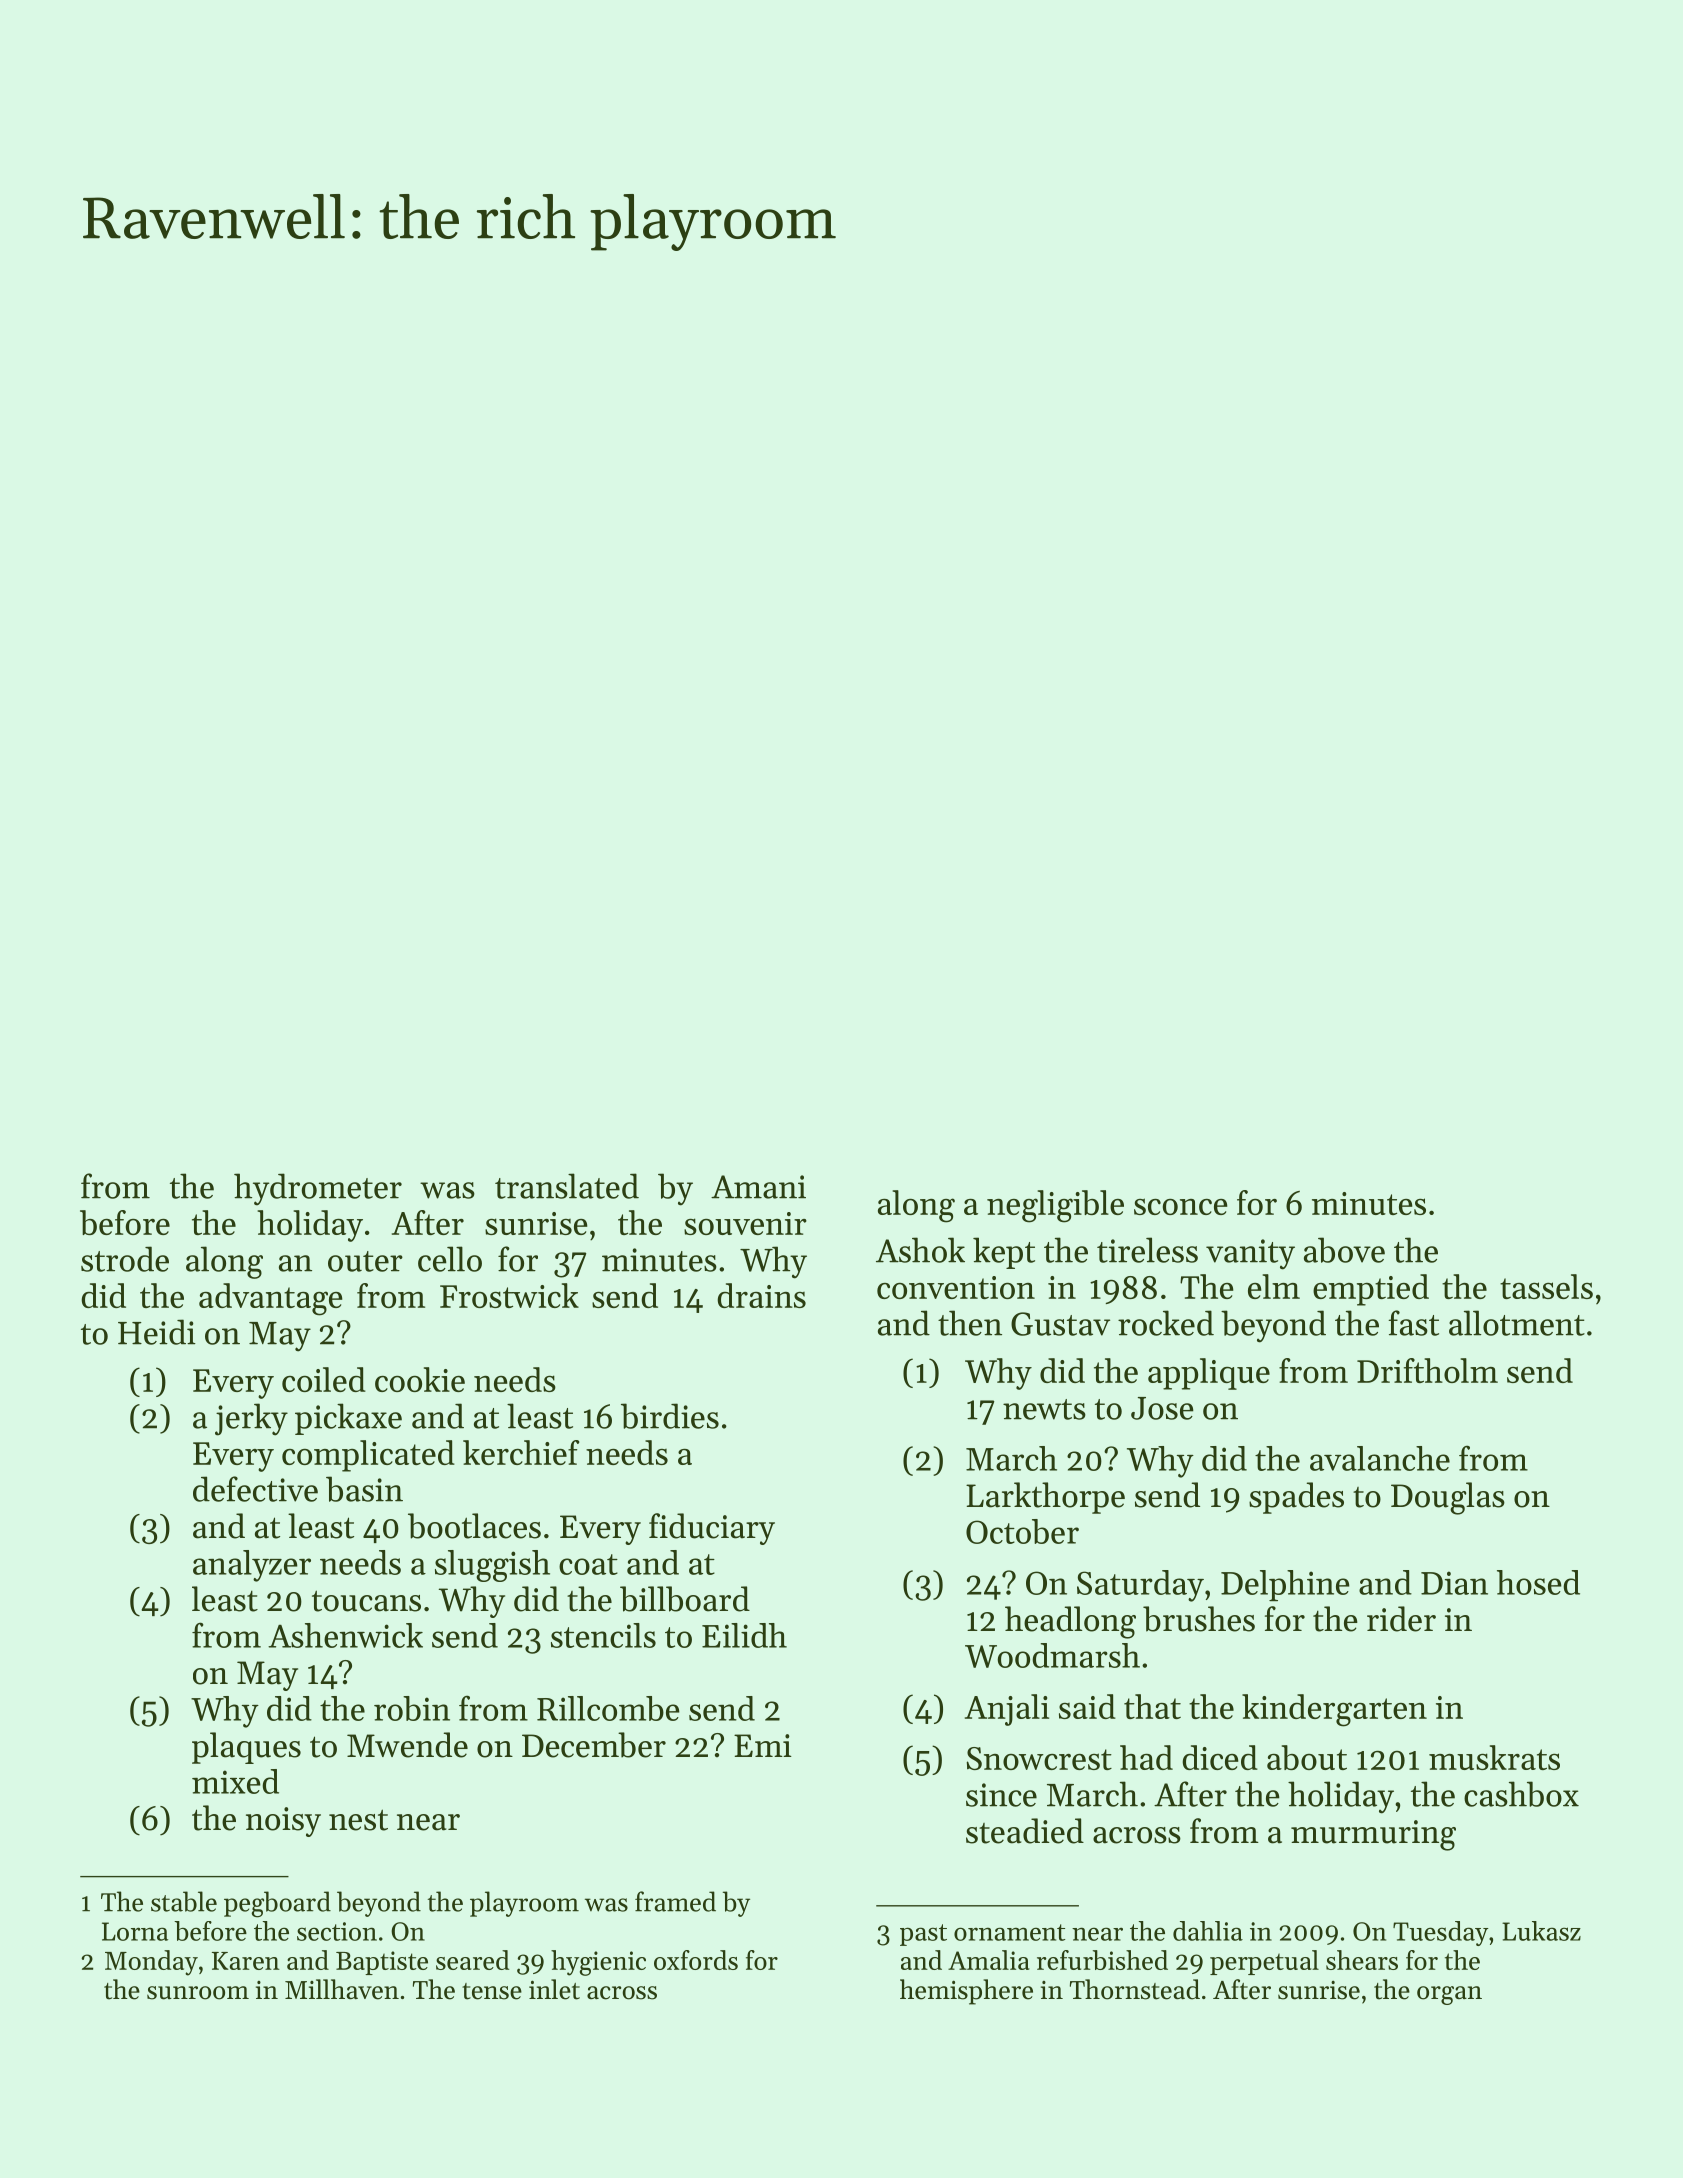  What do you see at coordinates (252, 1566) in the image?
I see `analyzer` at bounding box center [252, 1566].
